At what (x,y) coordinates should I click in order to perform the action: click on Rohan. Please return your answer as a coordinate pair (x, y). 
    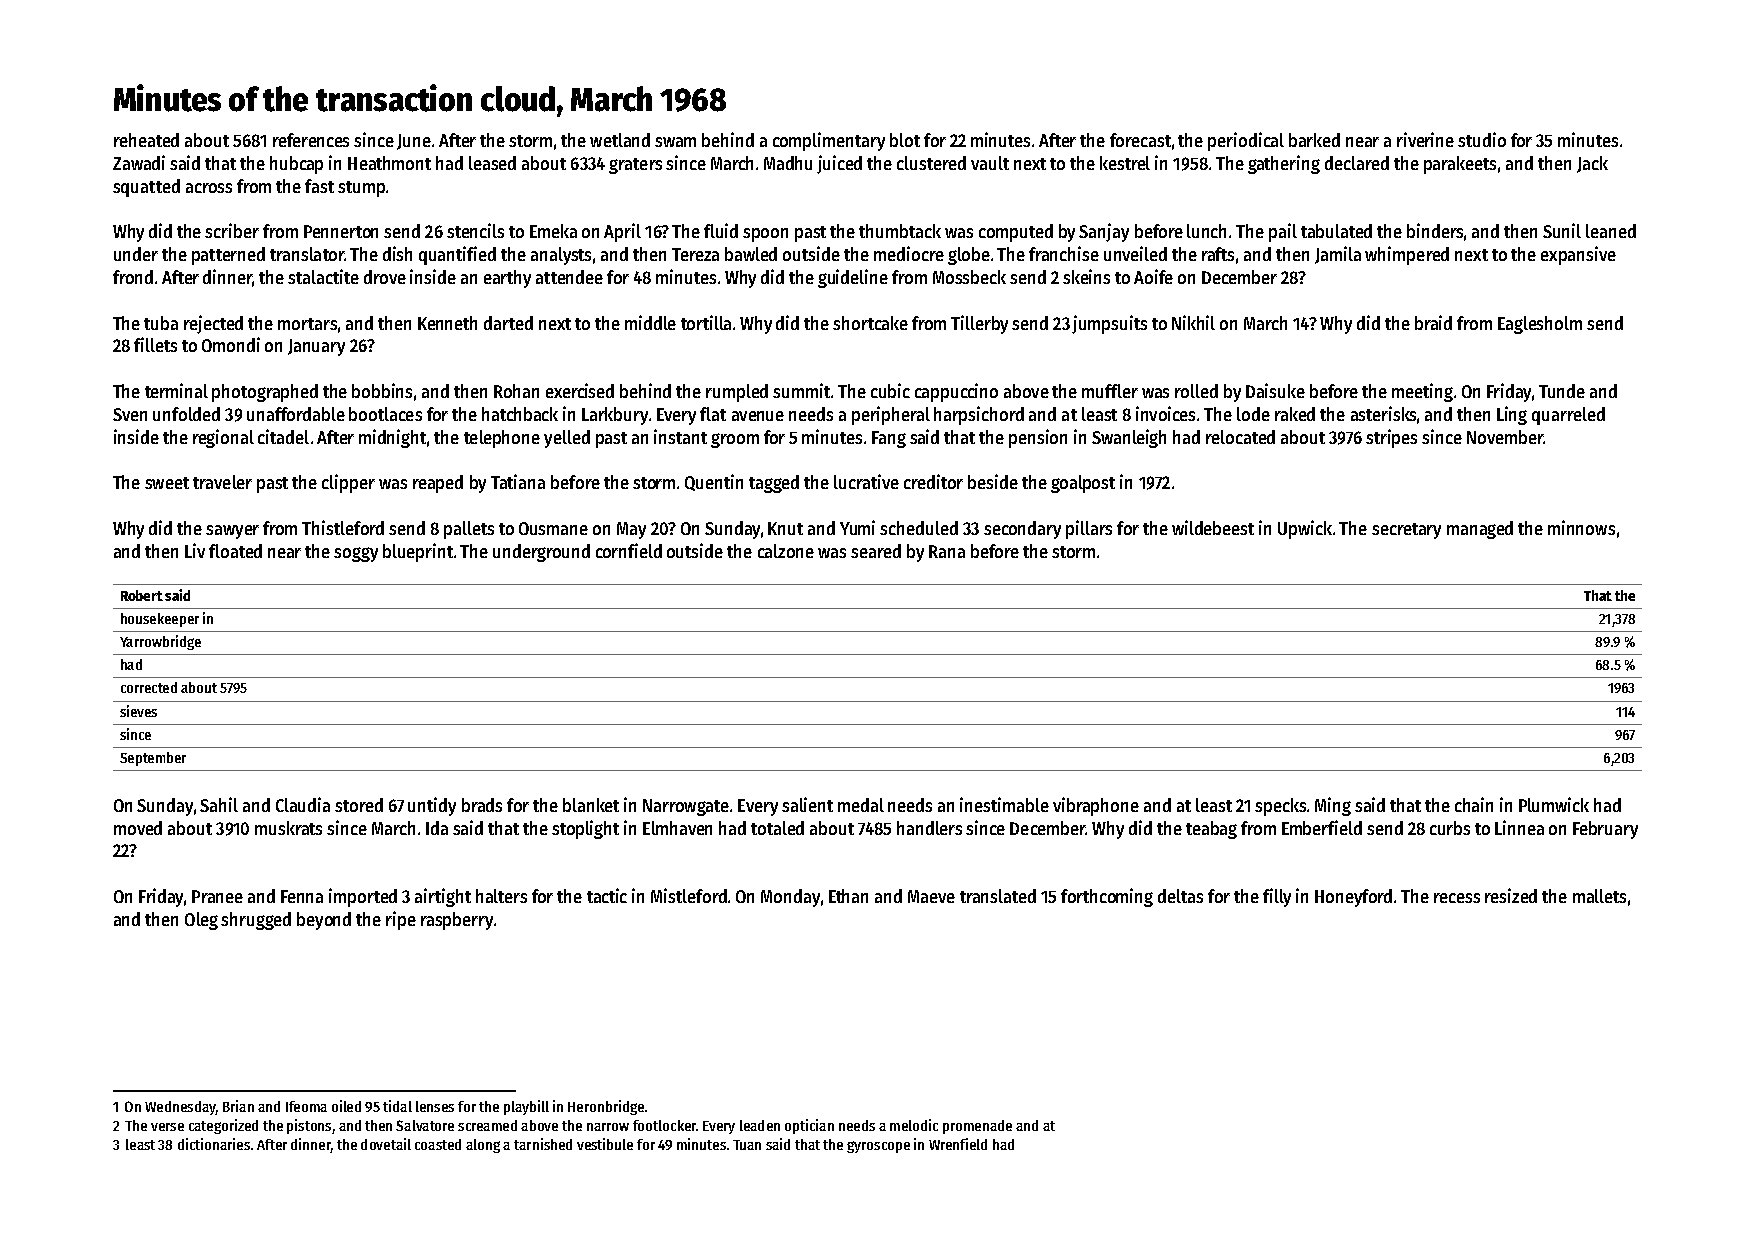
    Looking at the image, I should click on (516, 391).
